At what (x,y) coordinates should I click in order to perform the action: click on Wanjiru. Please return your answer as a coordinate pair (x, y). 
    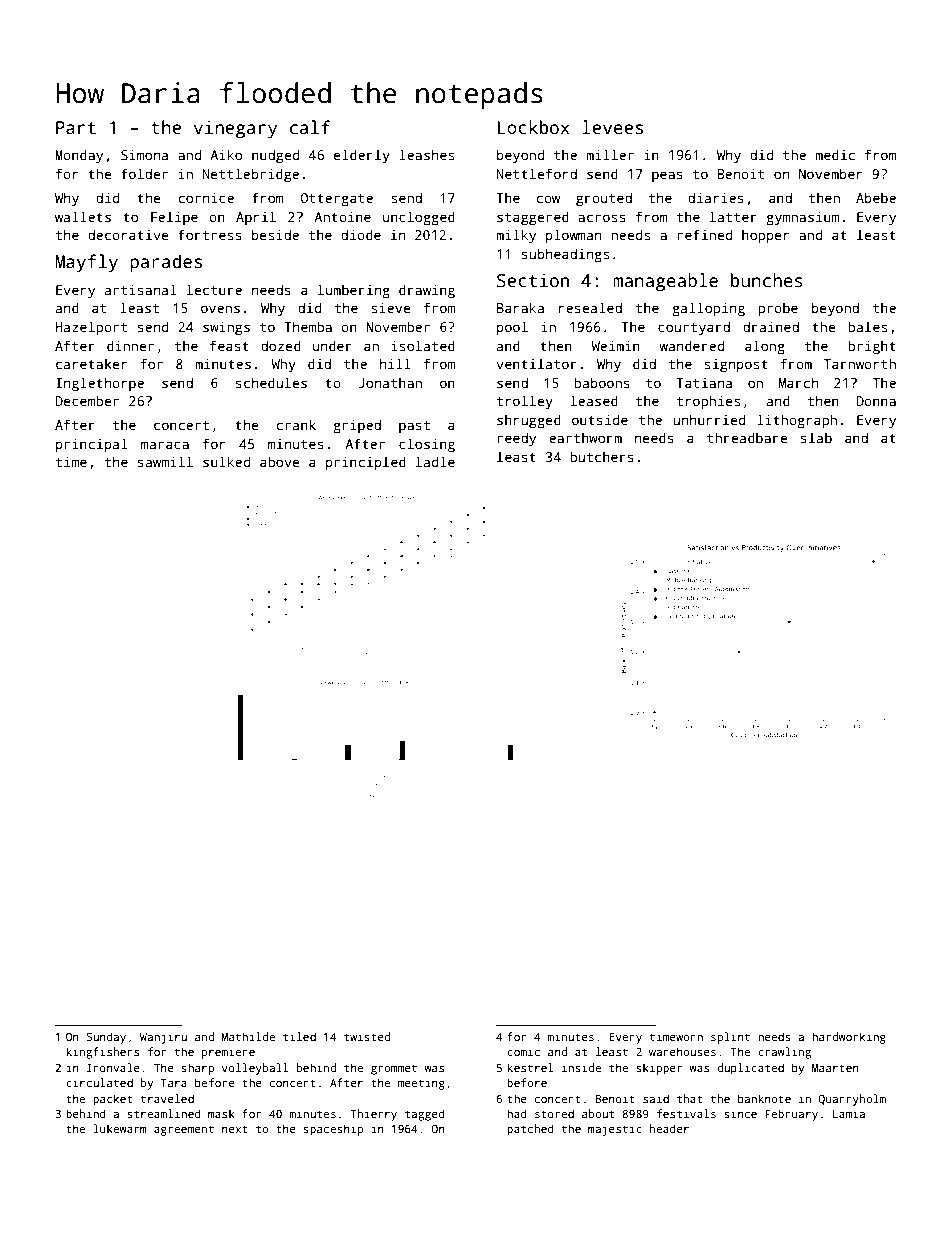
    Looking at the image, I should click on (163, 1038).
